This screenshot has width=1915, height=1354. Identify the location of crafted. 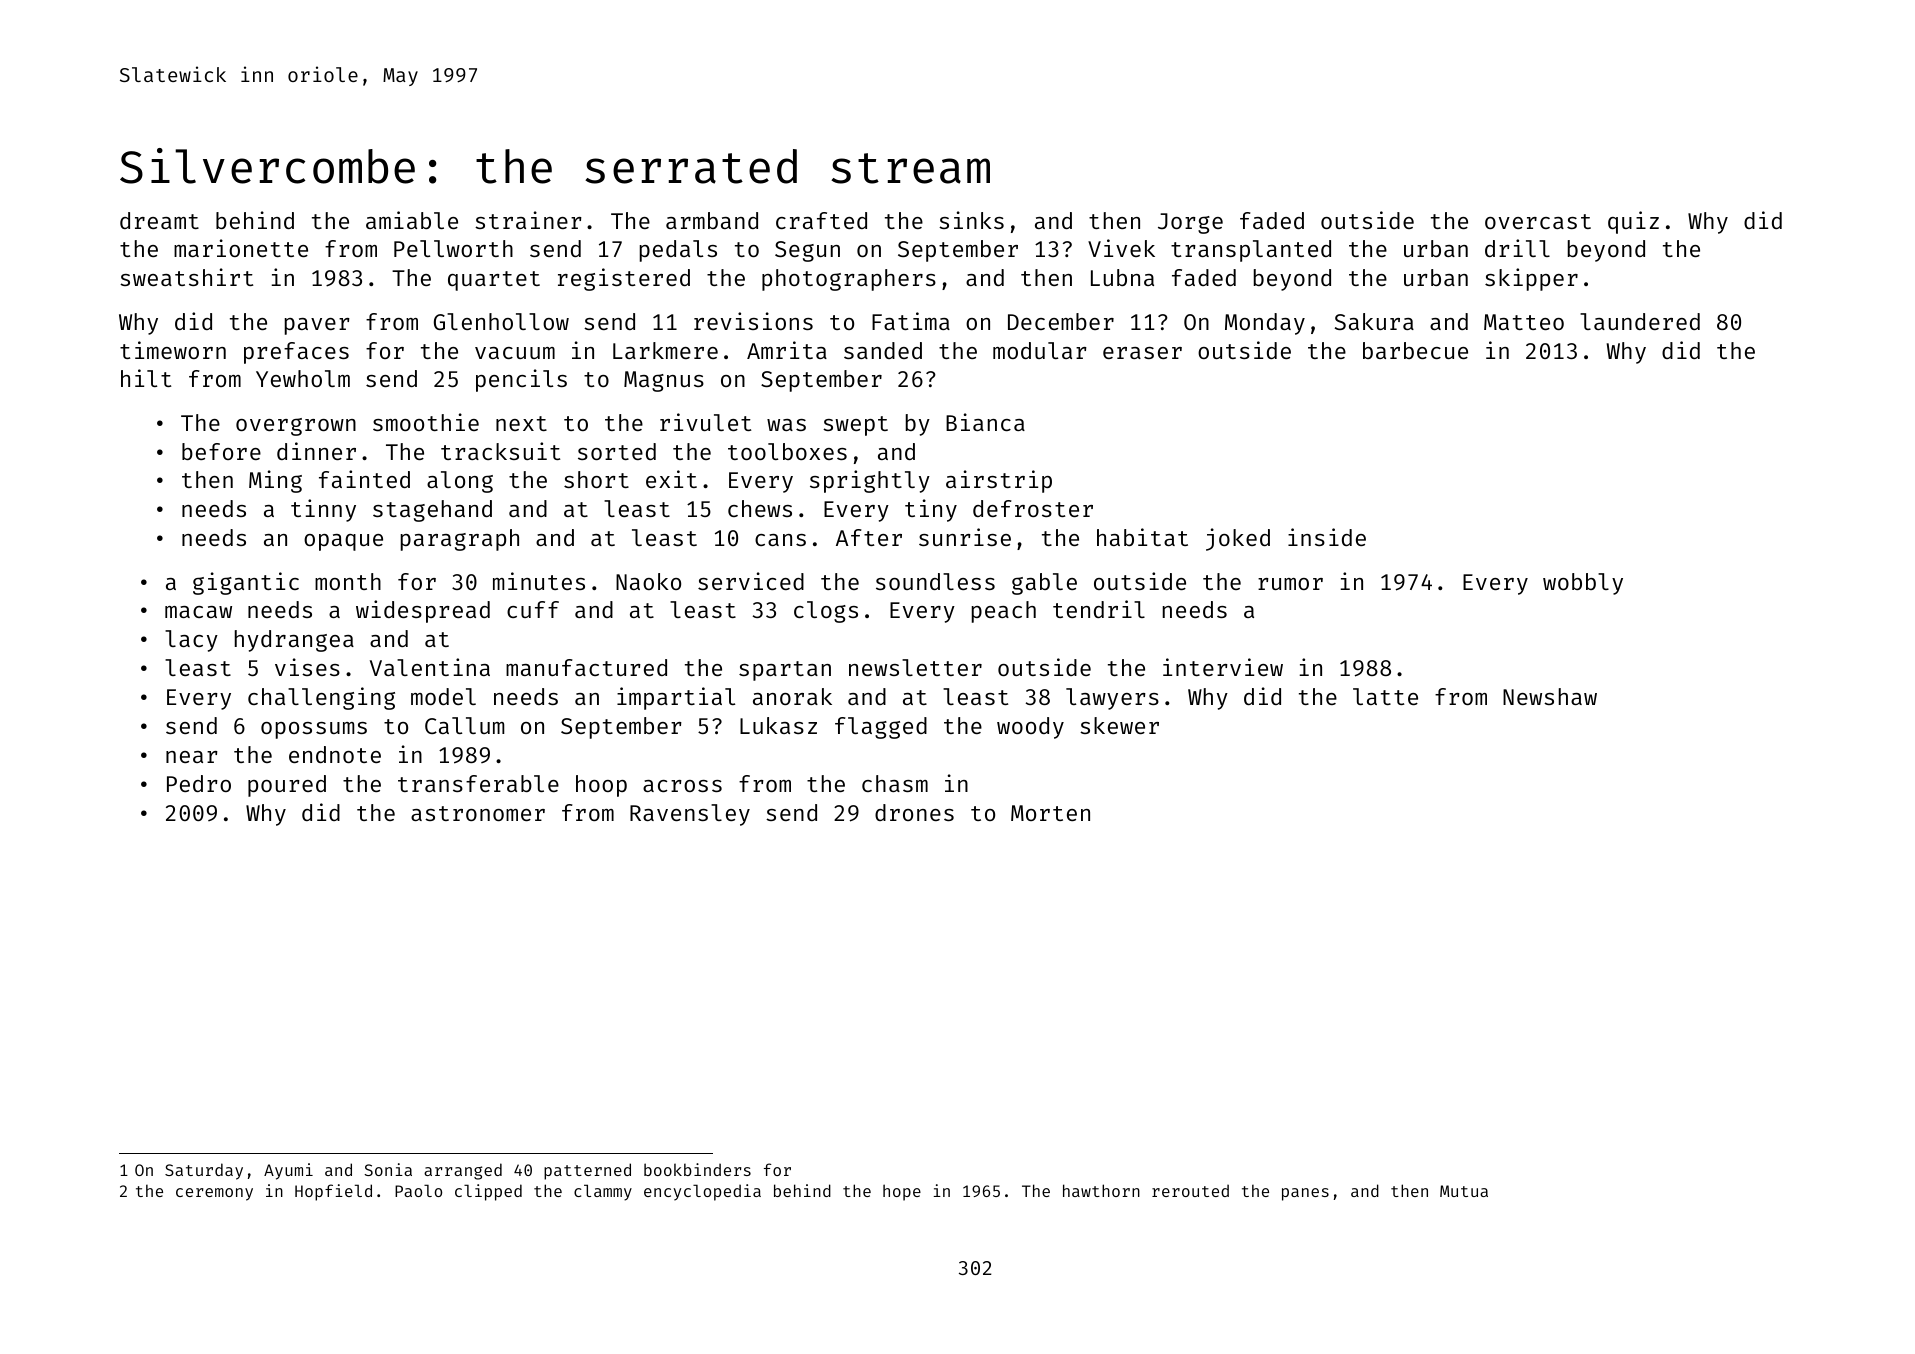
(821, 220).
